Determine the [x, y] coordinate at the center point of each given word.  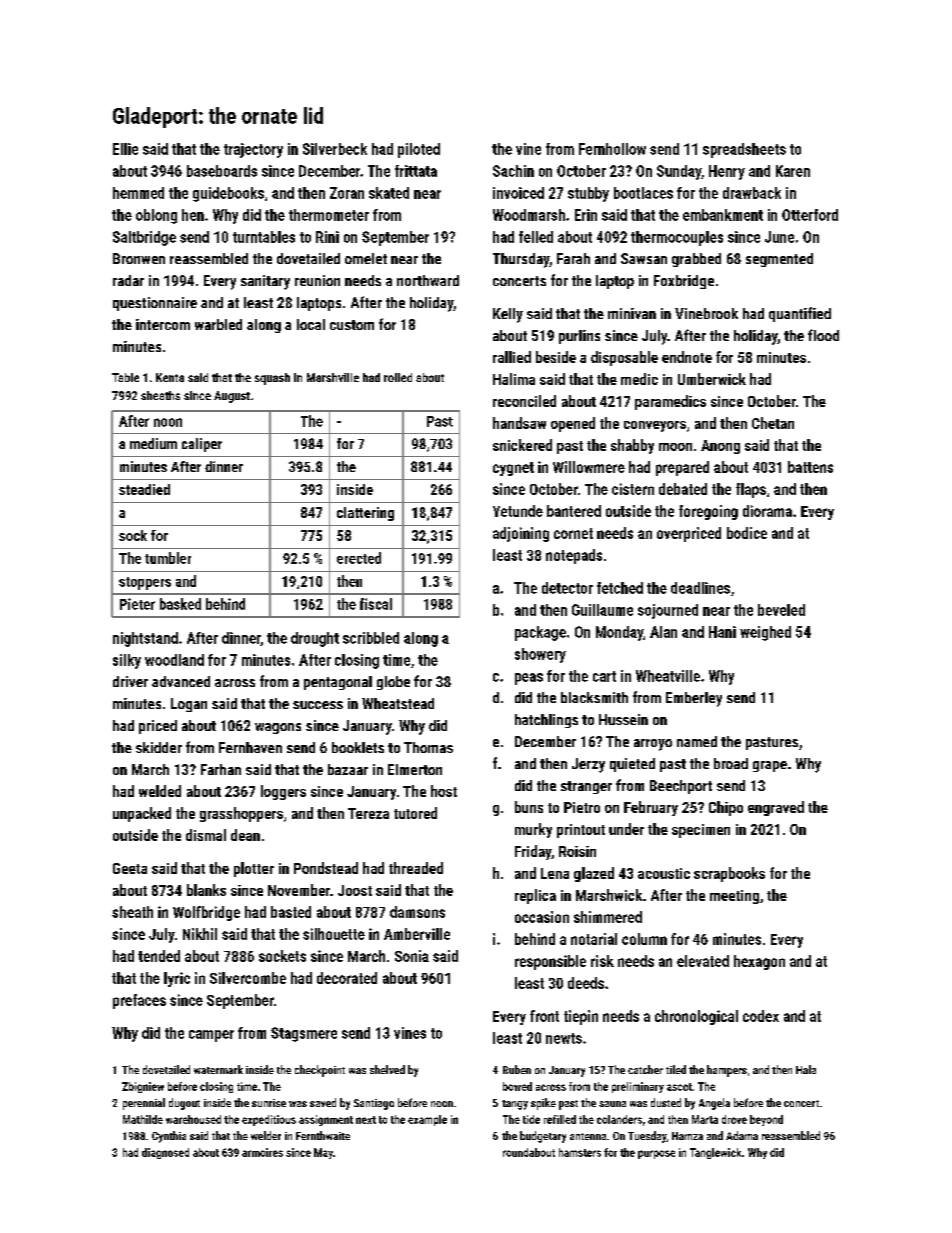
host [444, 791]
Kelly [508, 315]
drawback [752, 193]
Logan [189, 705]
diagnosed [165, 1153]
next [366, 1120]
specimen [701, 831]
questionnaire [155, 304]
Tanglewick [715, 1153]
